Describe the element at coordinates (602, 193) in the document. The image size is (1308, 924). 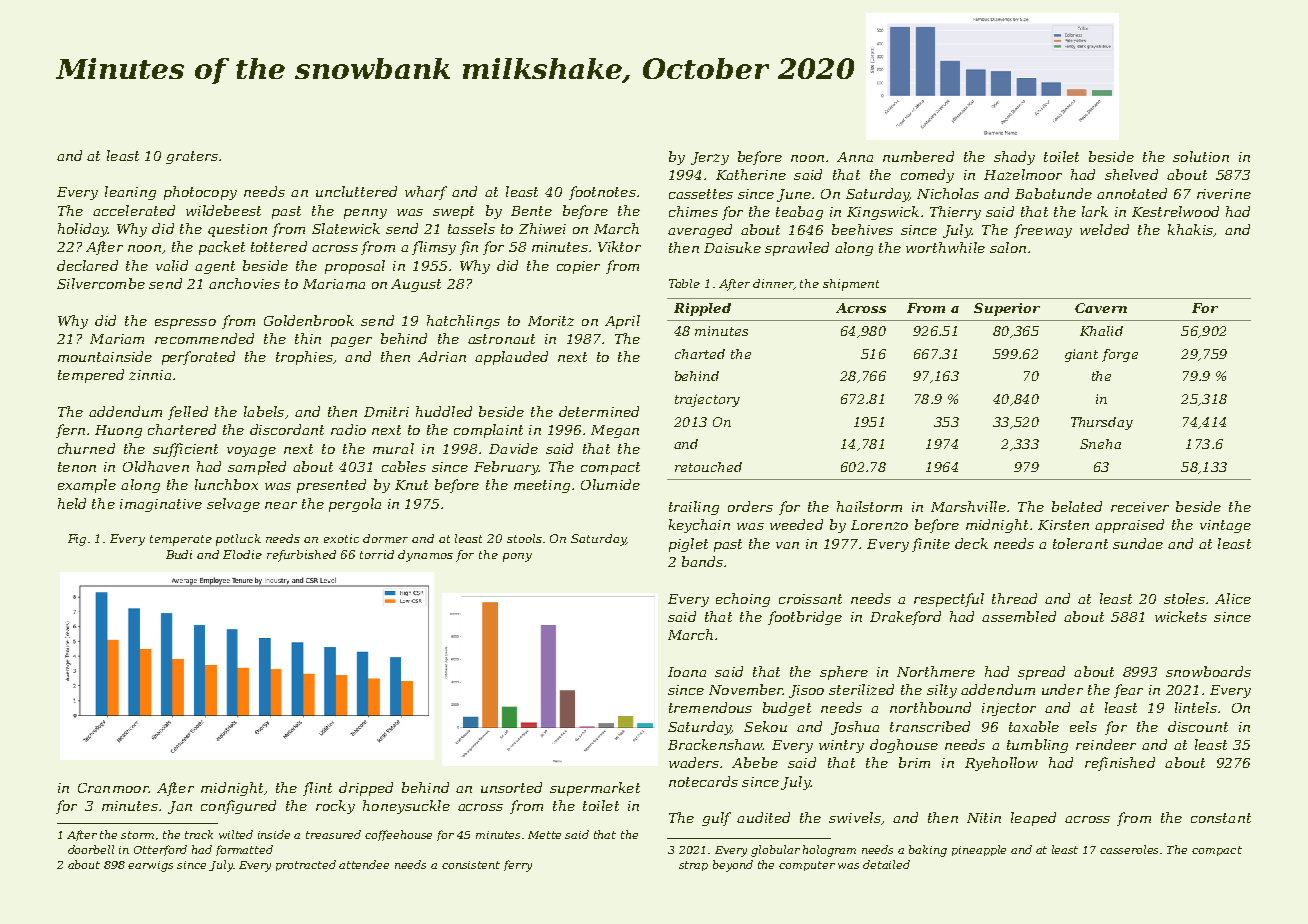
I see `footnotes` at that location.
